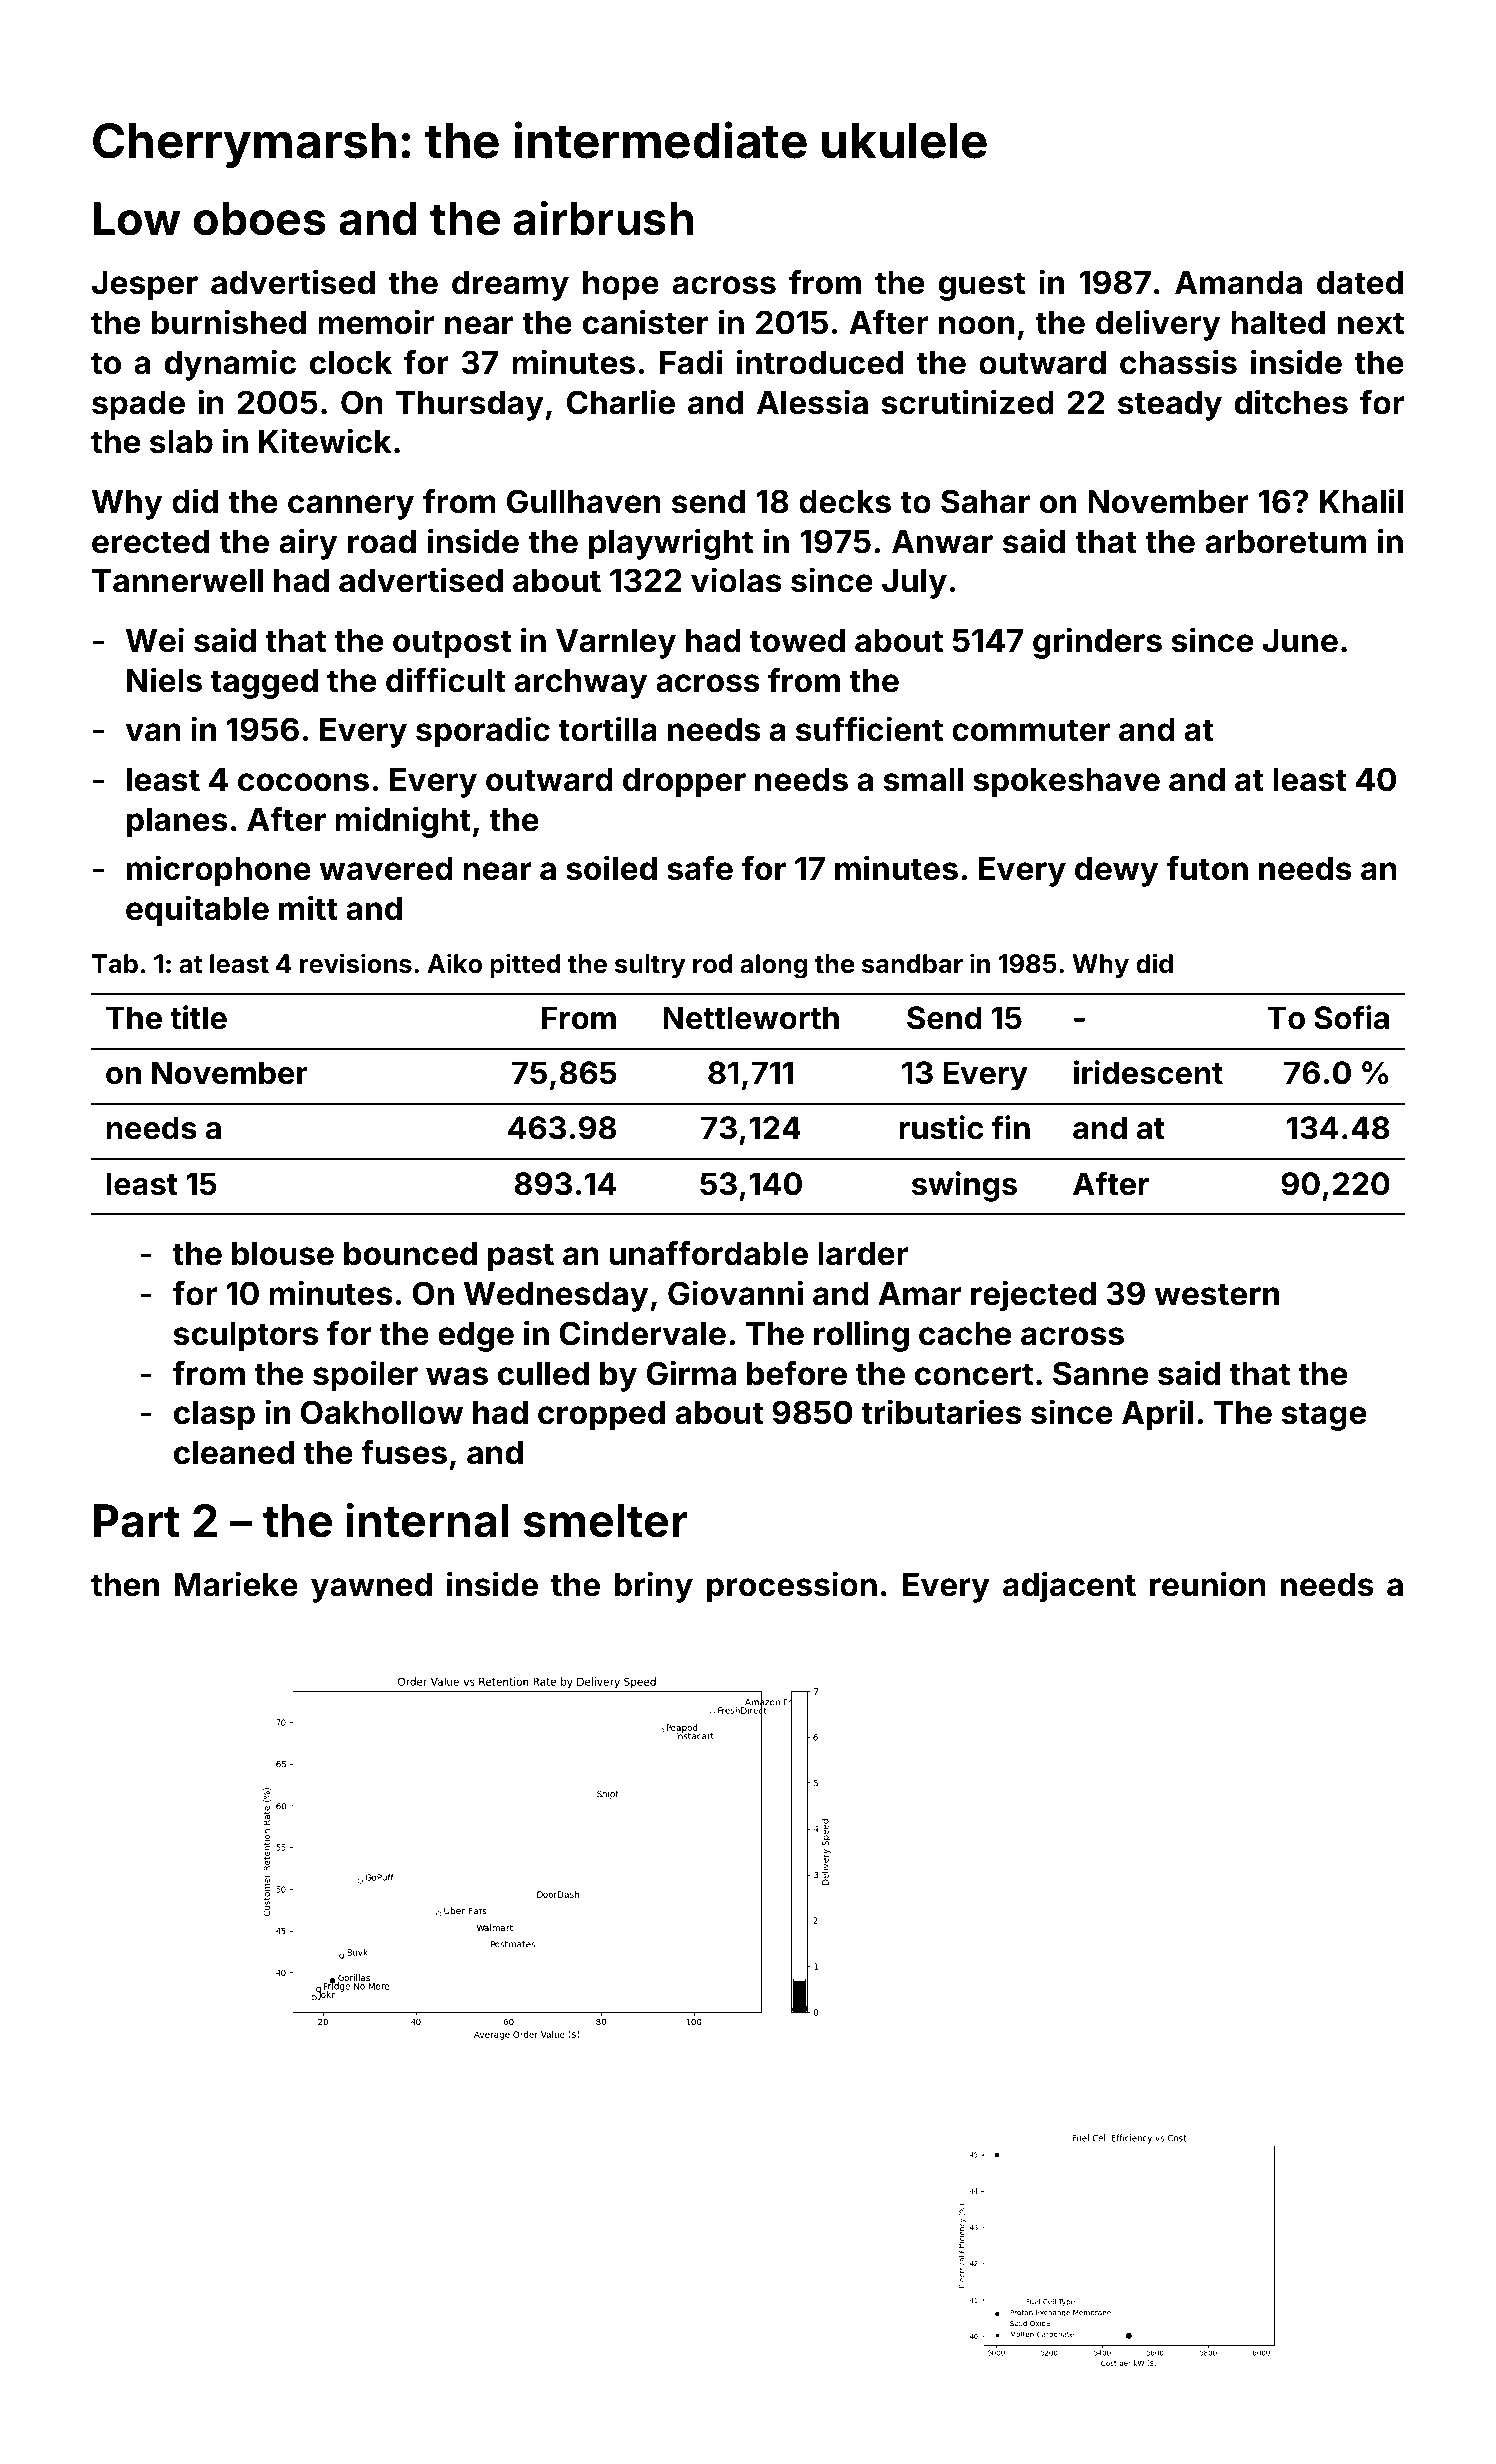 The image size is (1496, 2464). I want to click on grinders, so click(1097, 643).
